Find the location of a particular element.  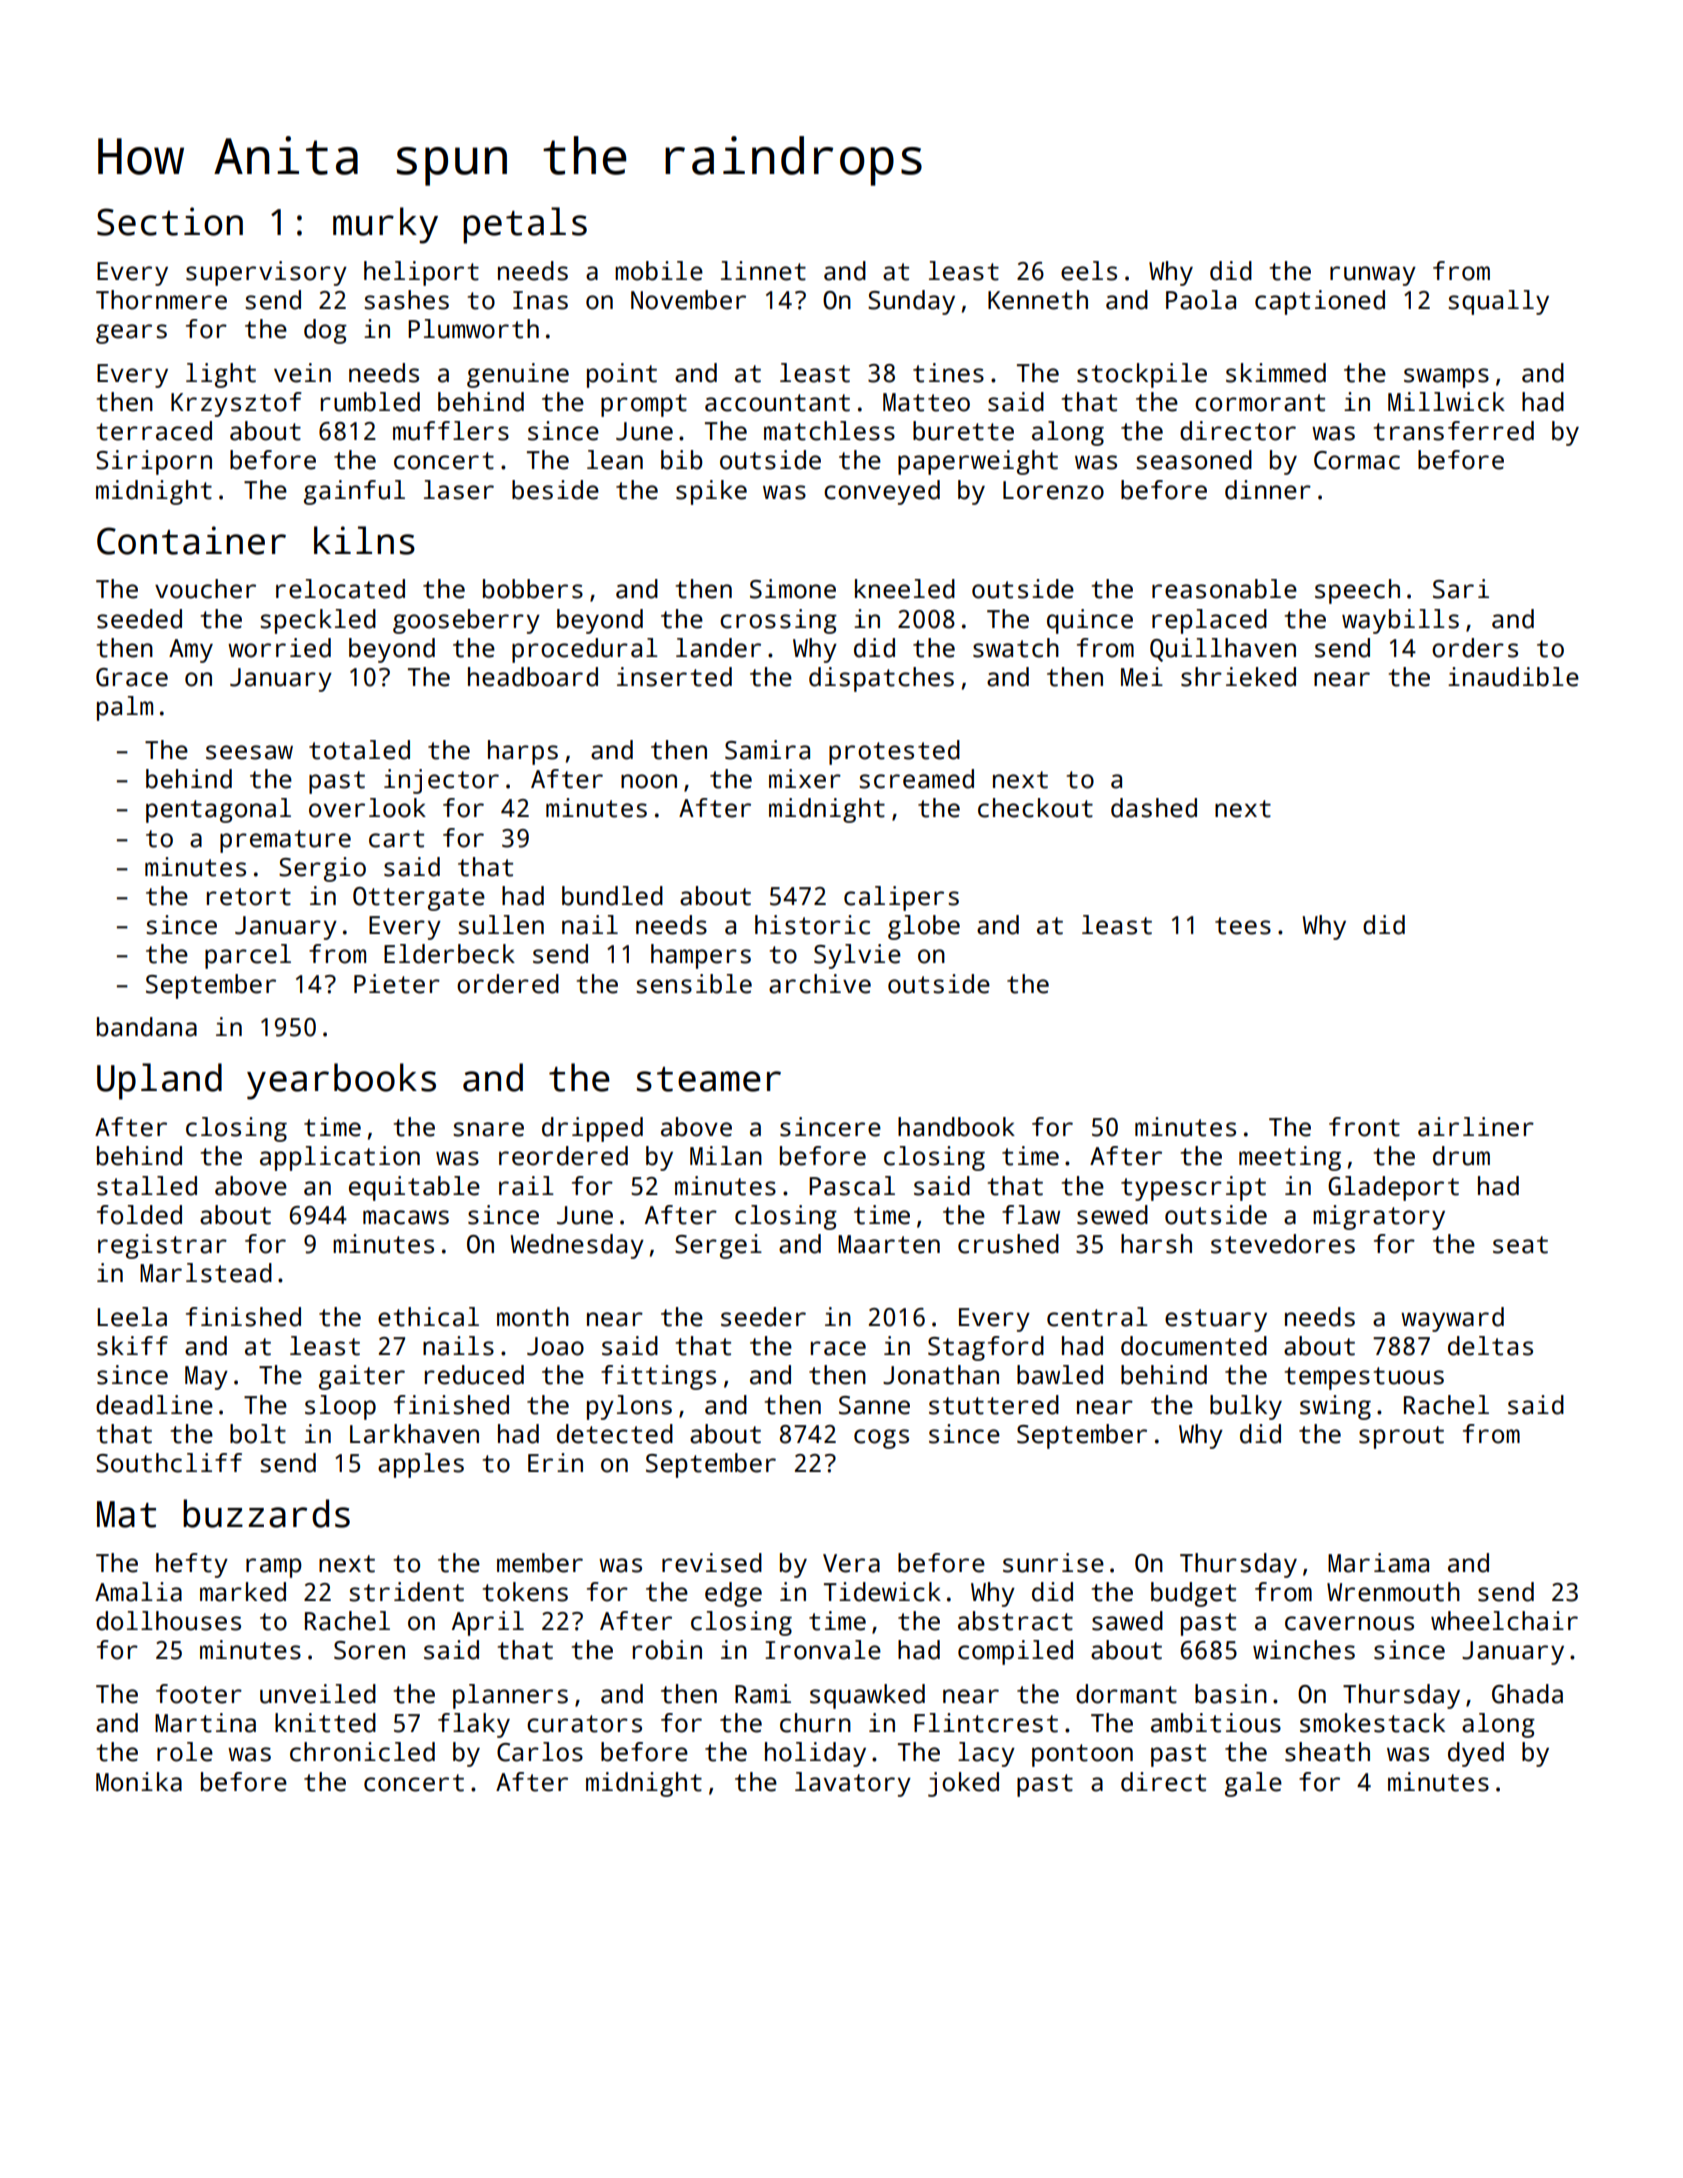

linnet is located at coordinates (763, 271).
